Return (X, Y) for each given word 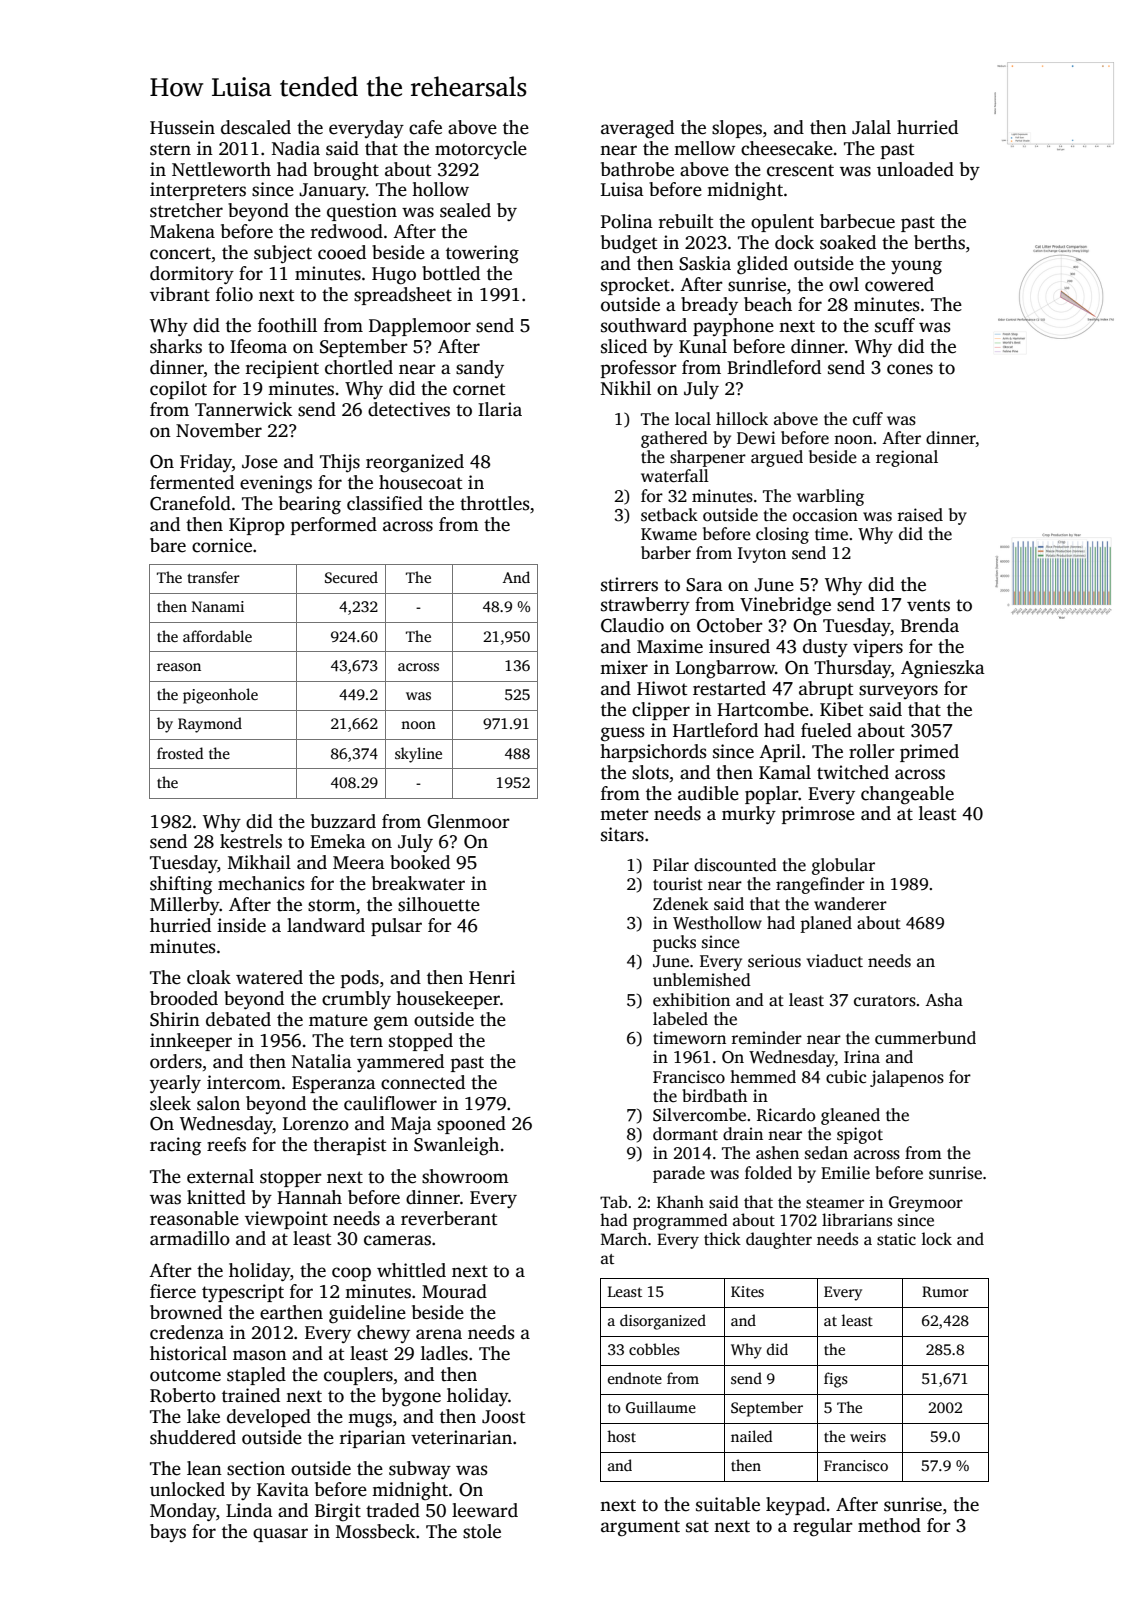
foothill (287, 325)
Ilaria (500, 409)
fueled (826, 730)
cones (910, 369)
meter (624, 814)
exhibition (691, 1000)
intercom (244, 1082)
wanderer (850, 904)
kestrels (251, 841)
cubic (846, 1077)
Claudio (632, 625)
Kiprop (257, 526)
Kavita (283, 1489)
